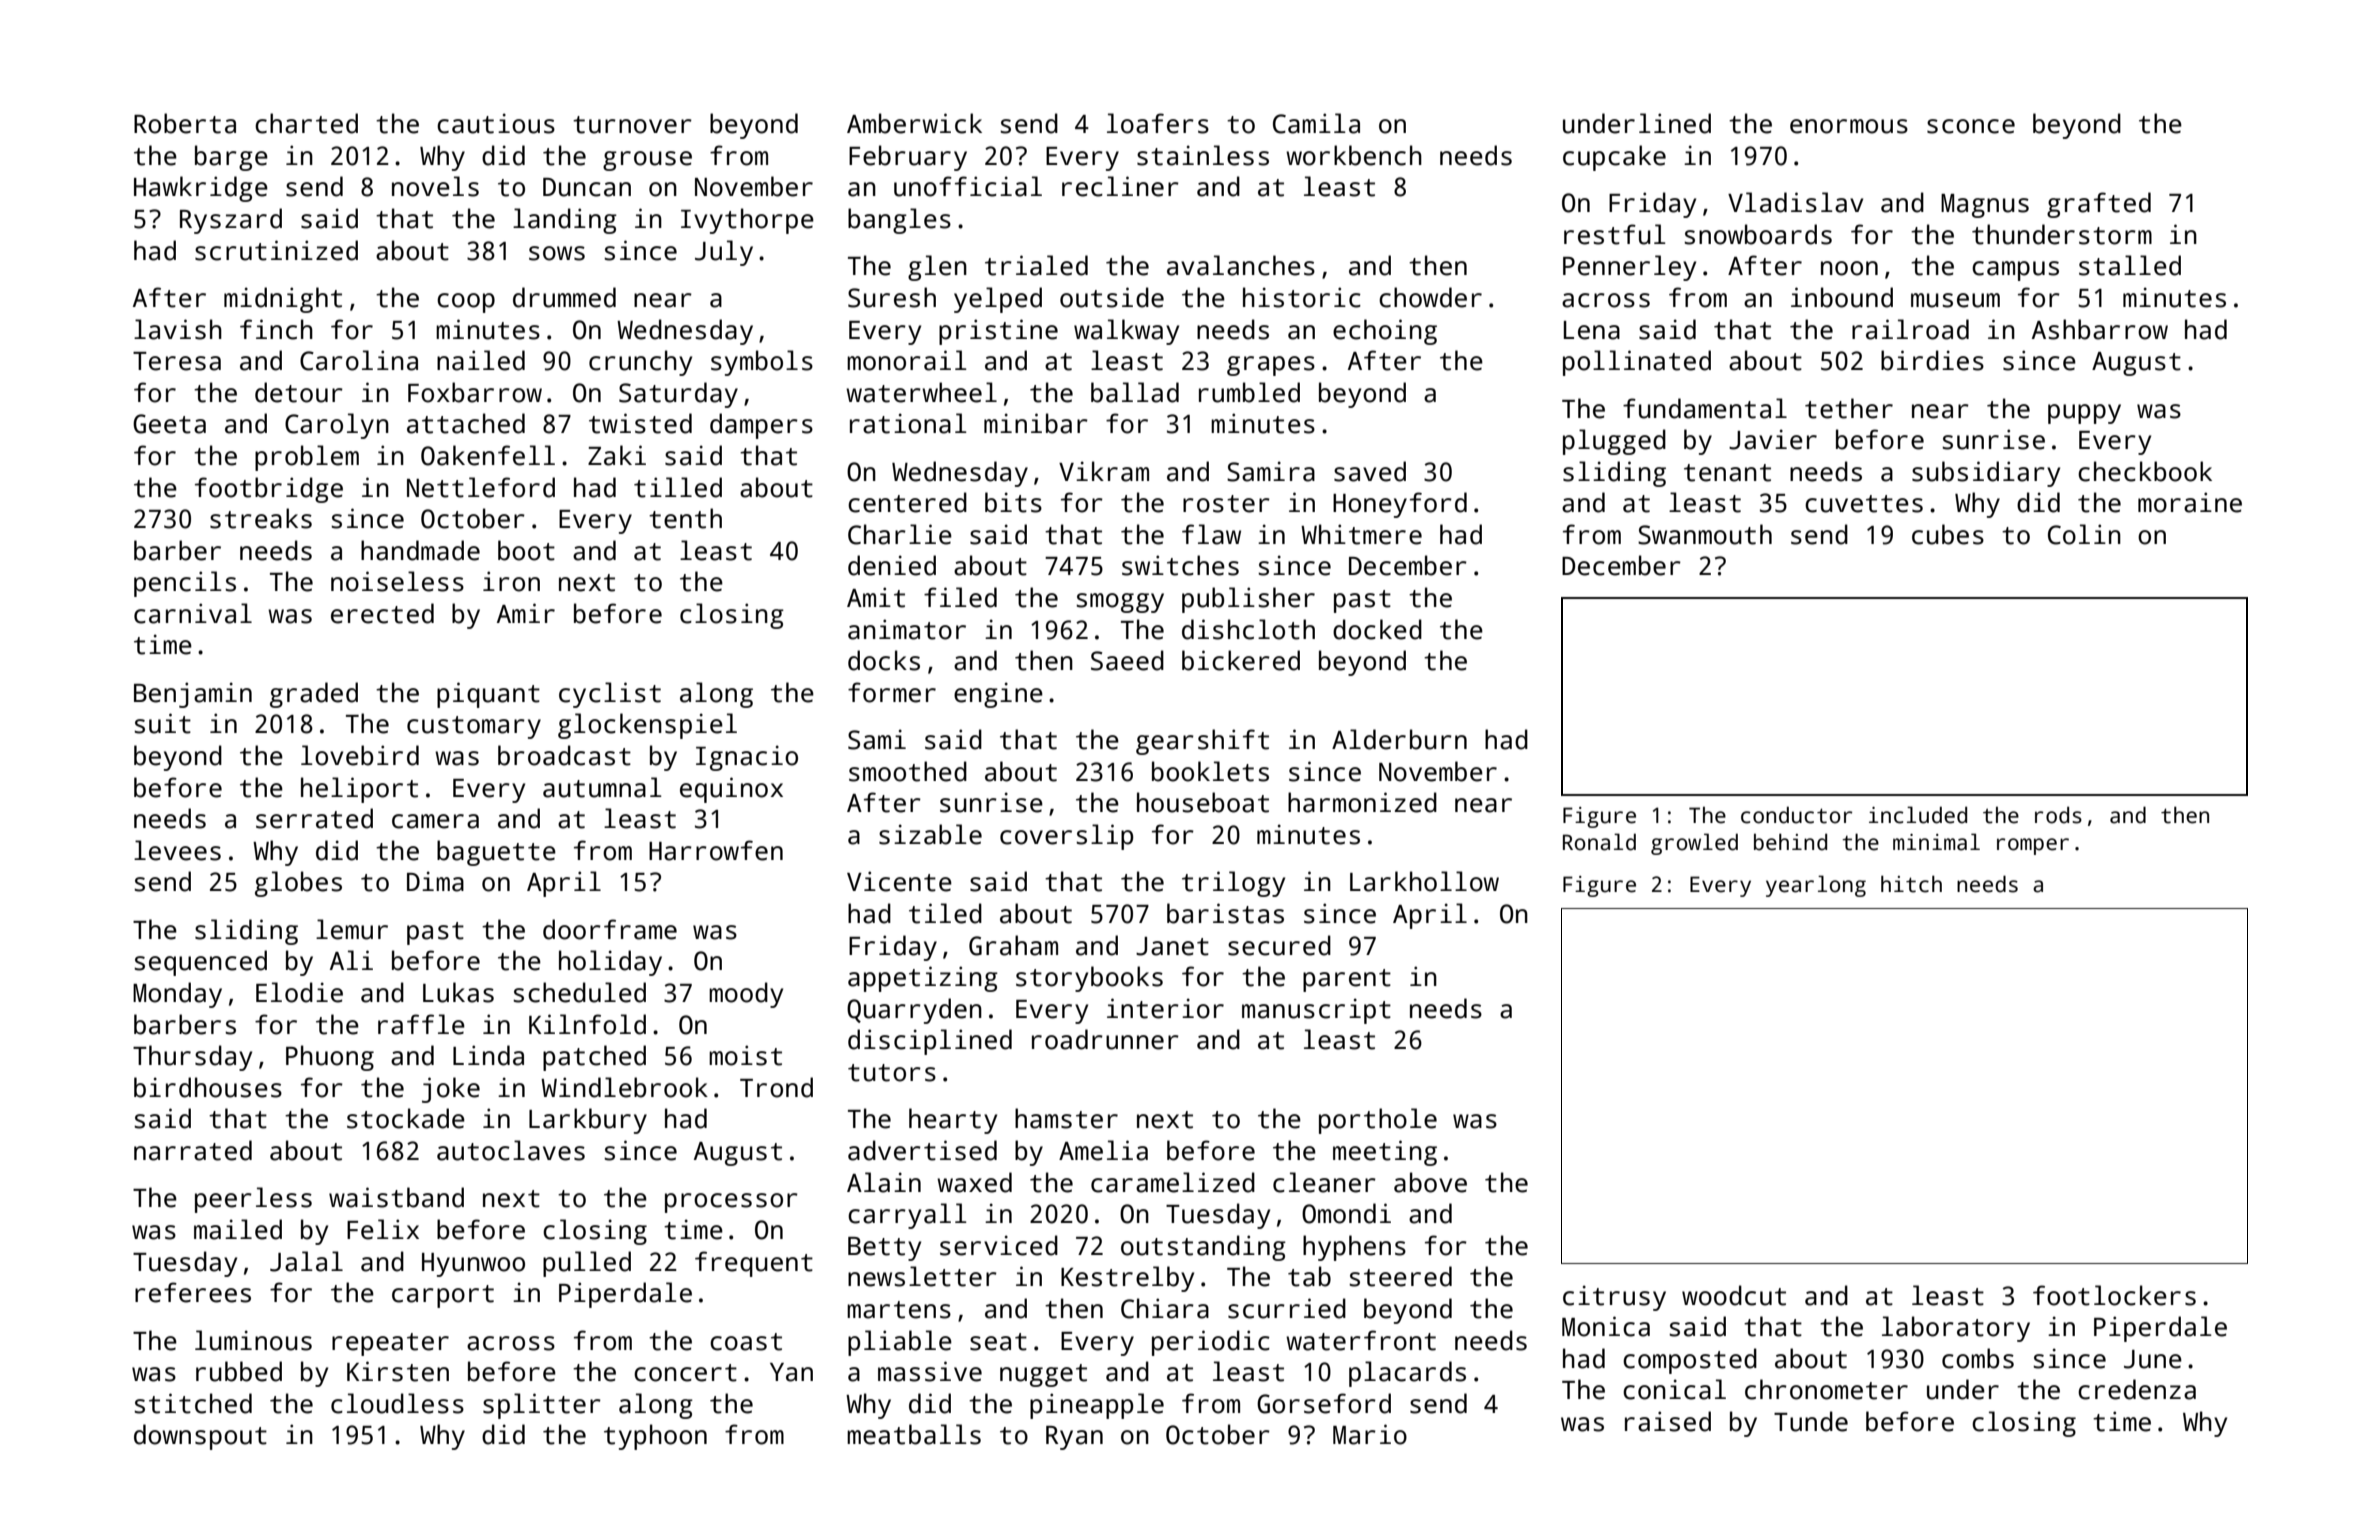 This document has height=1540, width=2380. I want to click on footlockers, so click(2114, 1295).
